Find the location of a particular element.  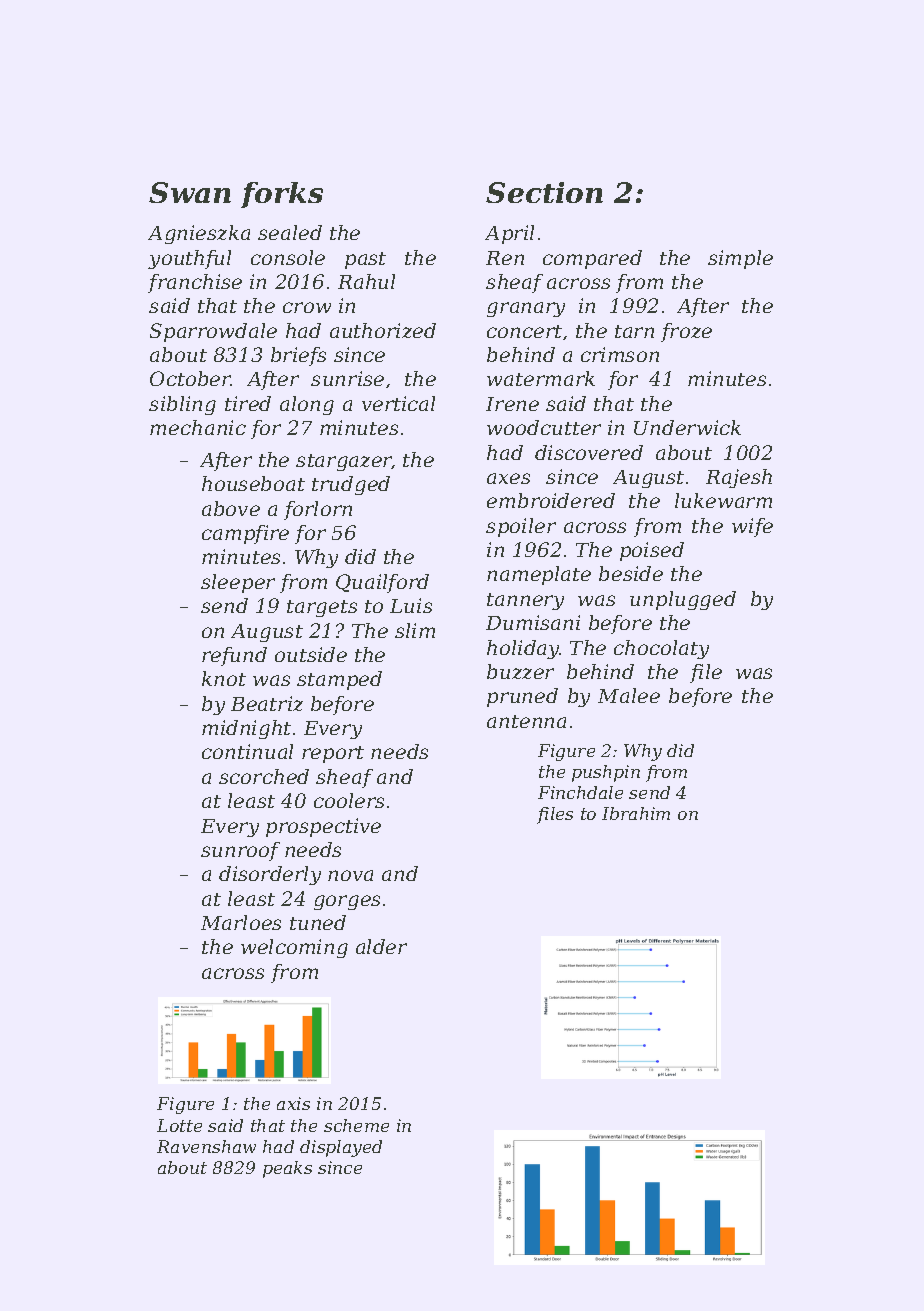

Section is located at coordinates (544, 192).
